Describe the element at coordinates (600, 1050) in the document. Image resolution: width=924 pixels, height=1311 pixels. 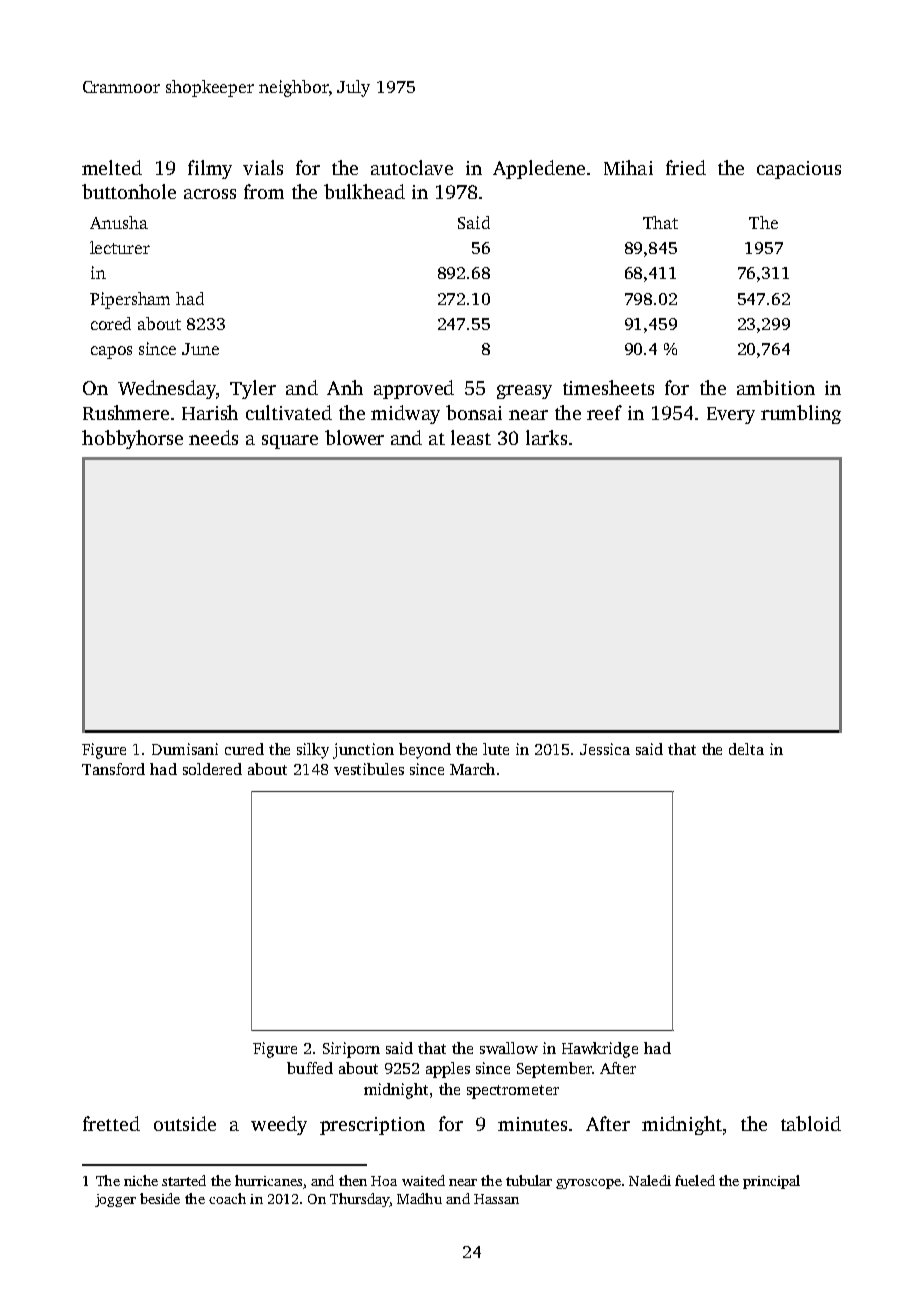
I see `Hawkridge` at that location.
